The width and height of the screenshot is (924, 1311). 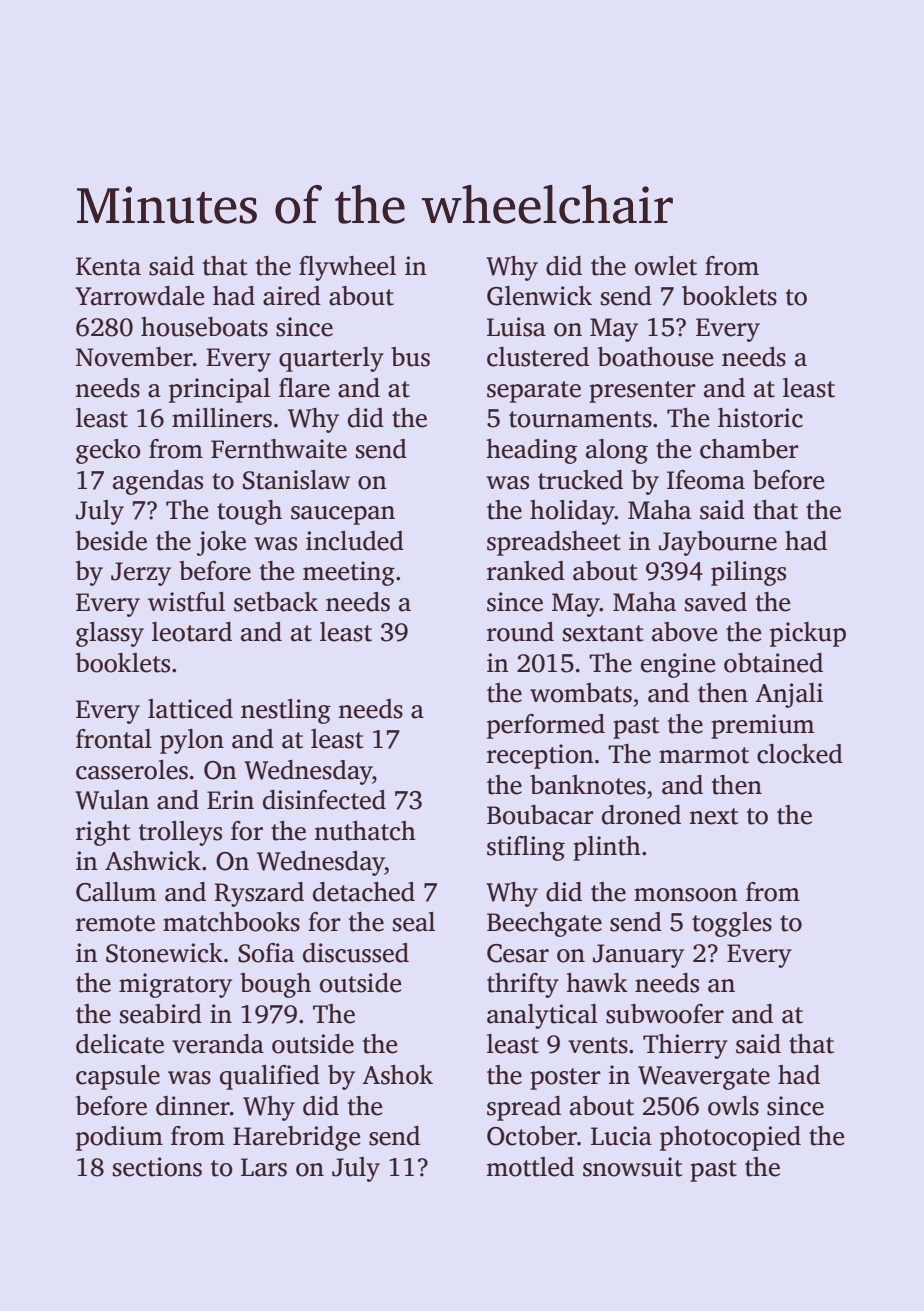 What do you see at coordinates (534, 392) in the screenshot?
I see `separate` at bounding box center [534, 392].
